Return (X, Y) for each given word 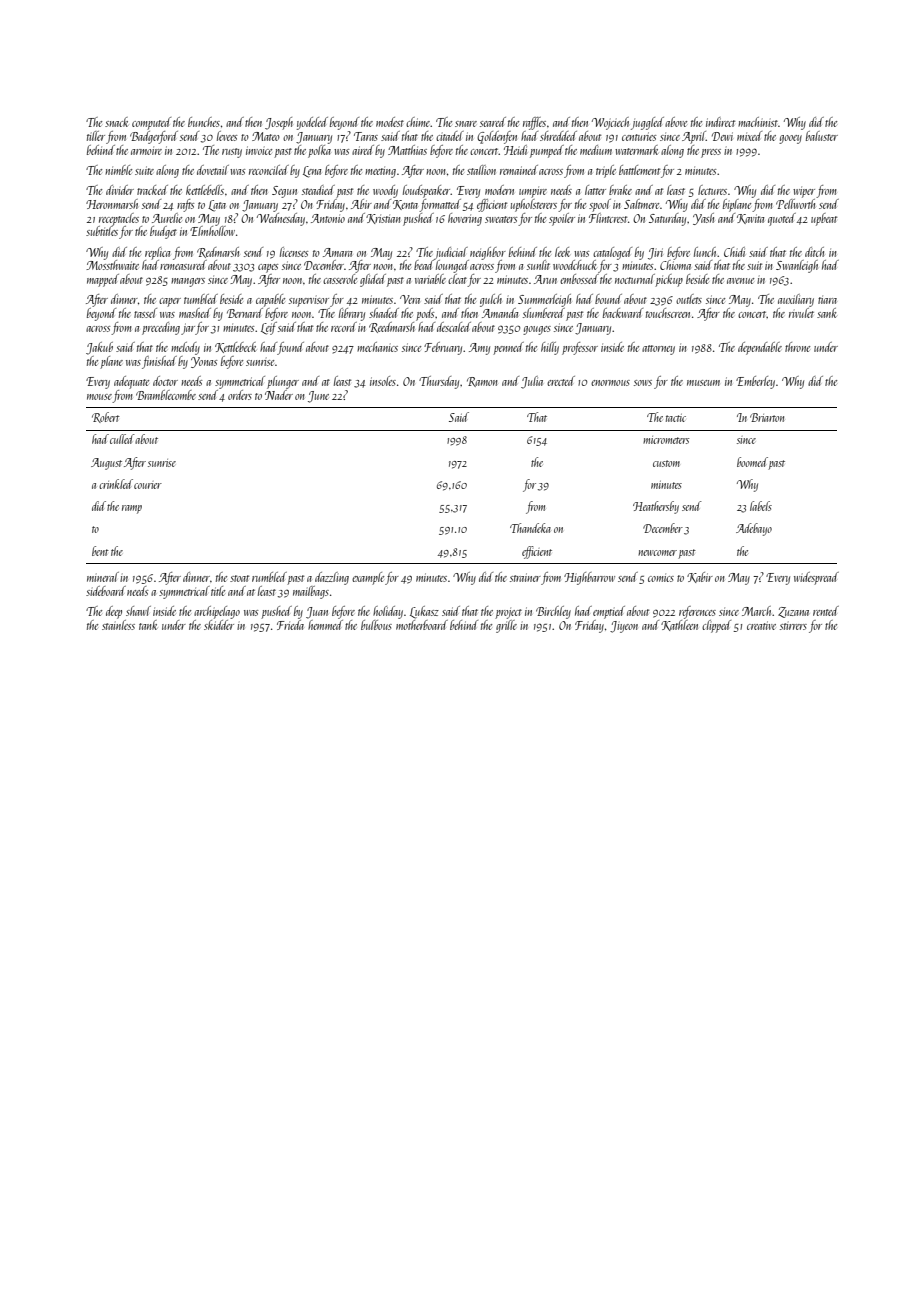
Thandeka (530, 528)
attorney (658, 350)
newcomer (657, 553)
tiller (96, 136)
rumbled (269, 577)
